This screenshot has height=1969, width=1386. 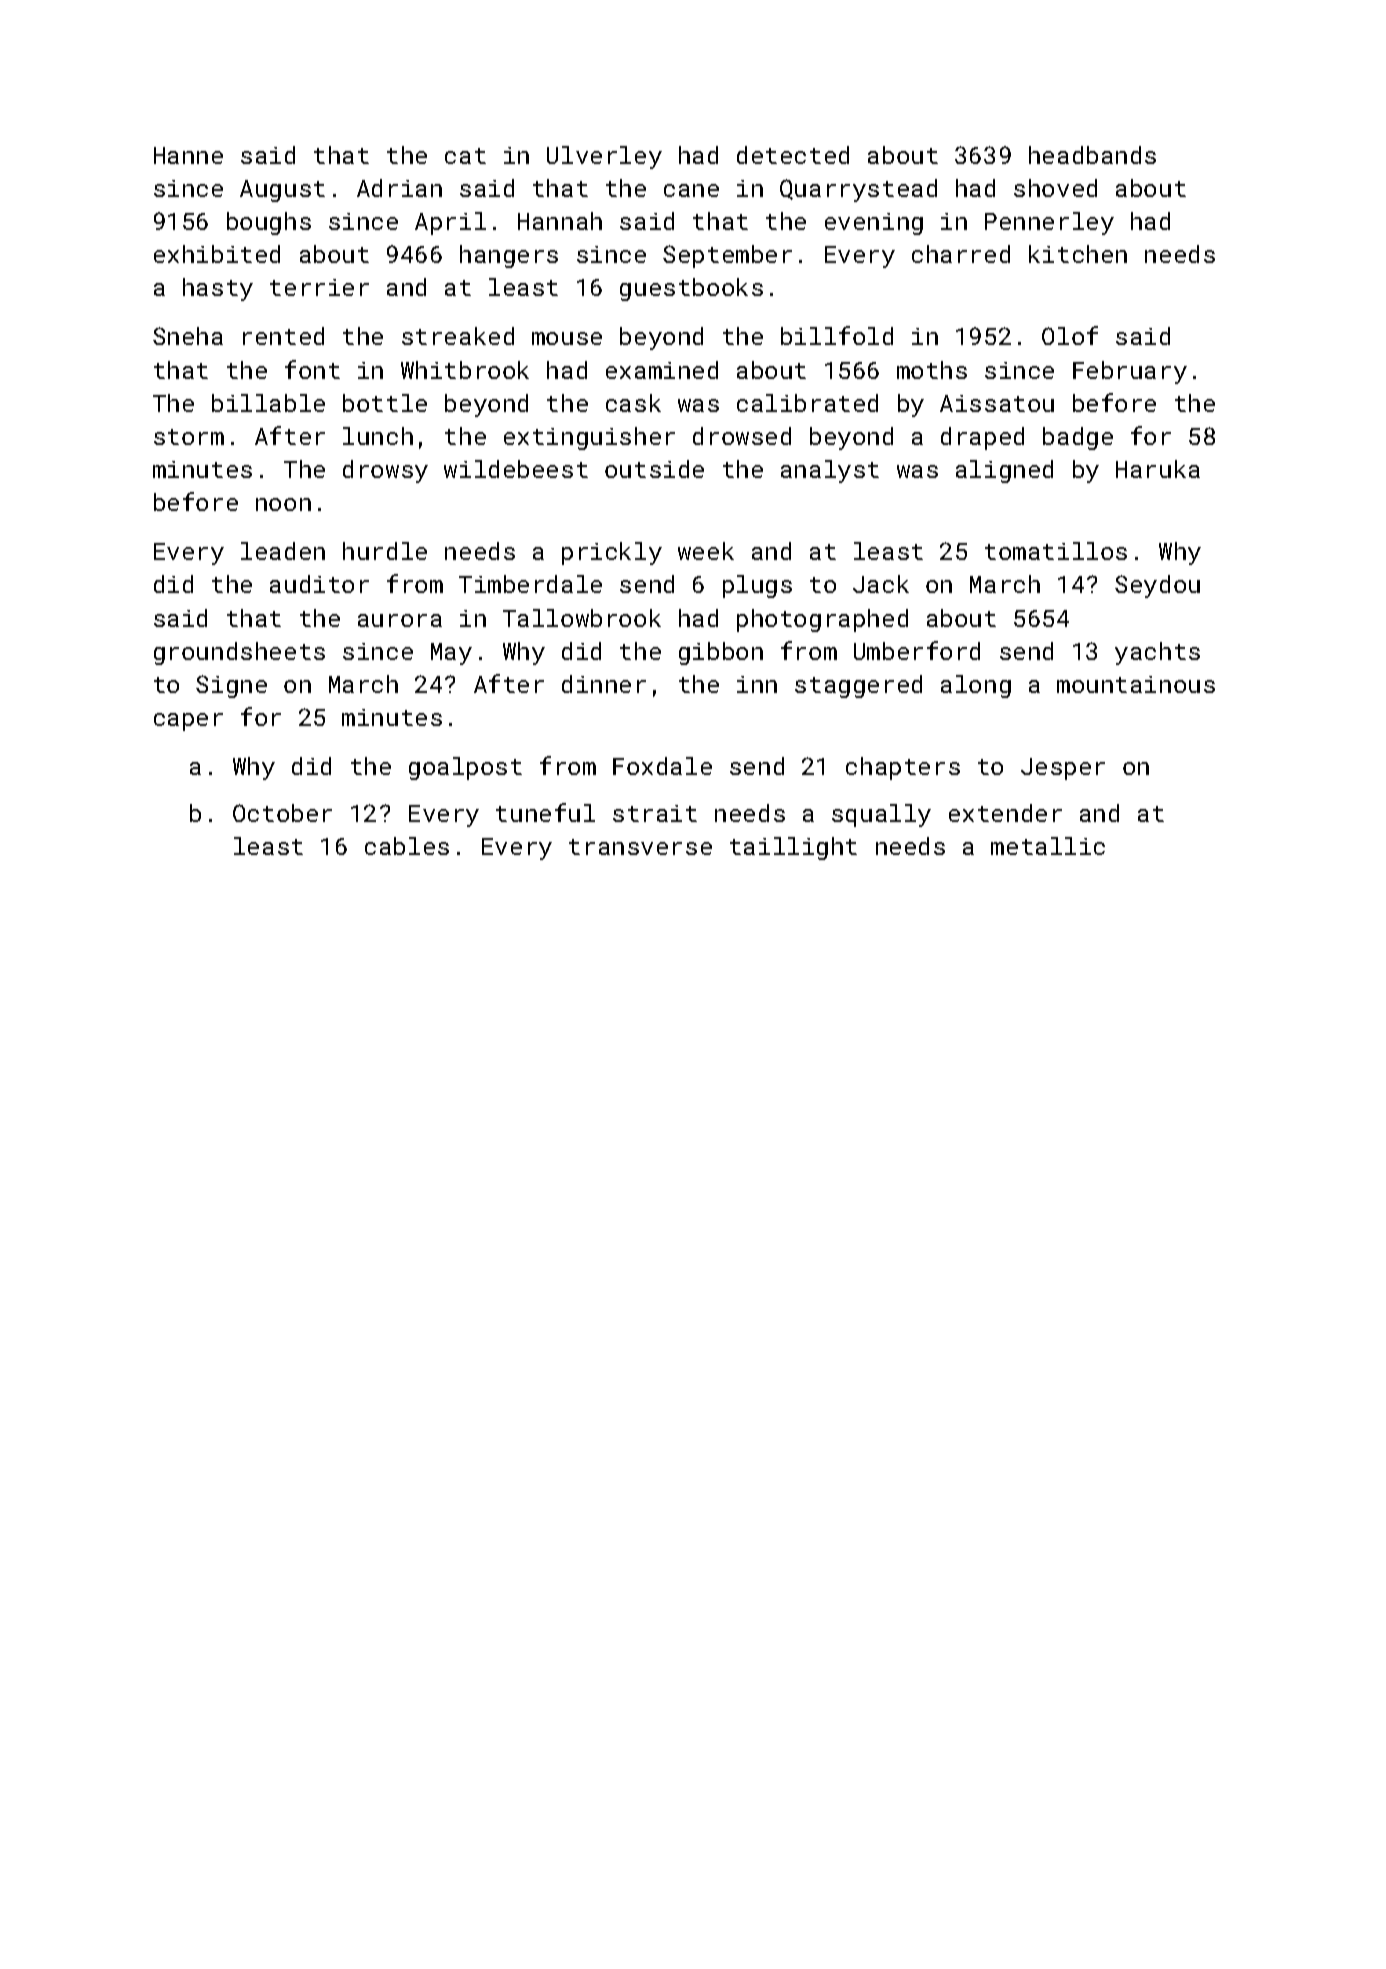 I want to click on billfold, so click(x=837, y=335).
